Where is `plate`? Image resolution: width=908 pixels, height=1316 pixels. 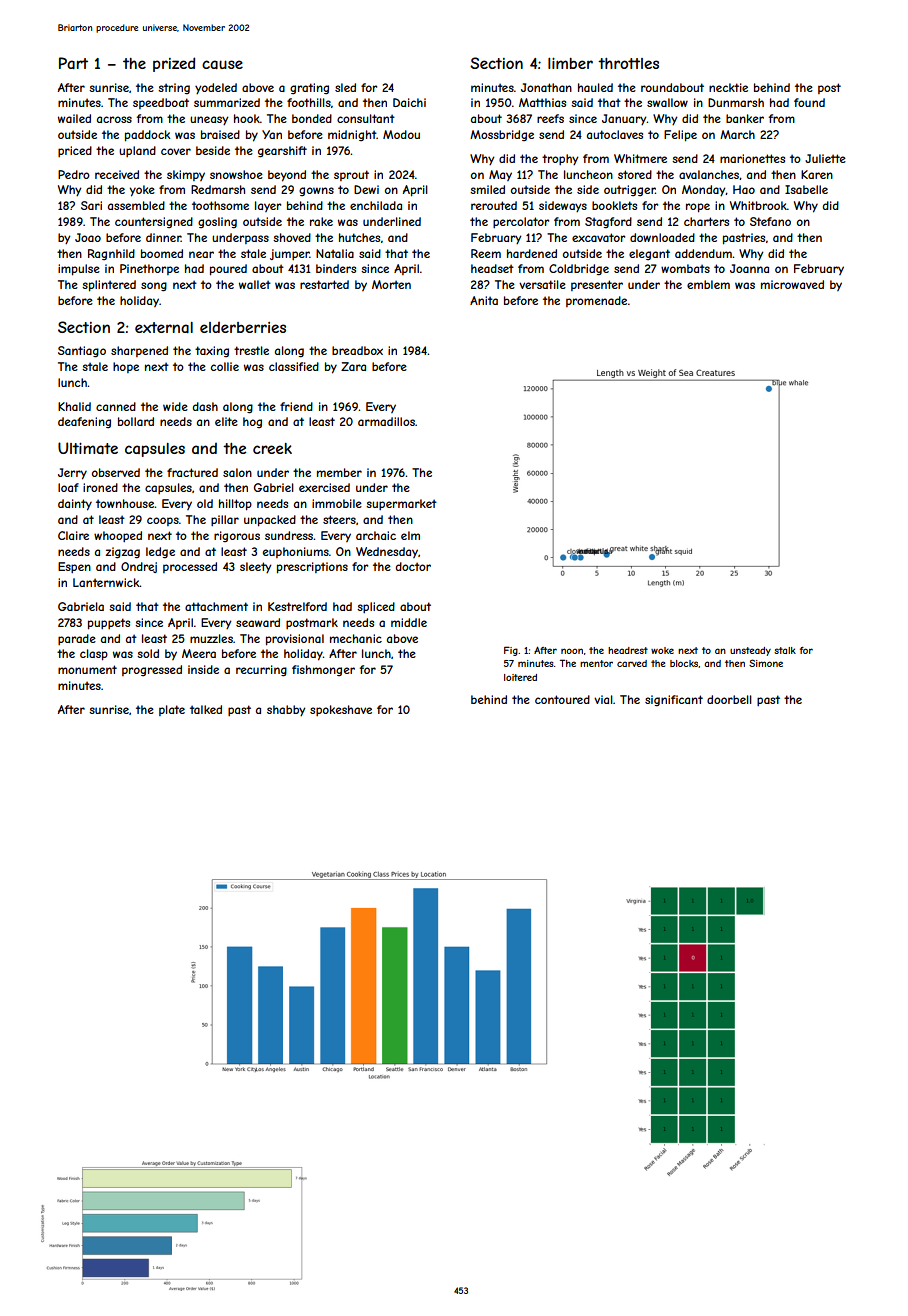
plate is located at coordinates (172, 710).
